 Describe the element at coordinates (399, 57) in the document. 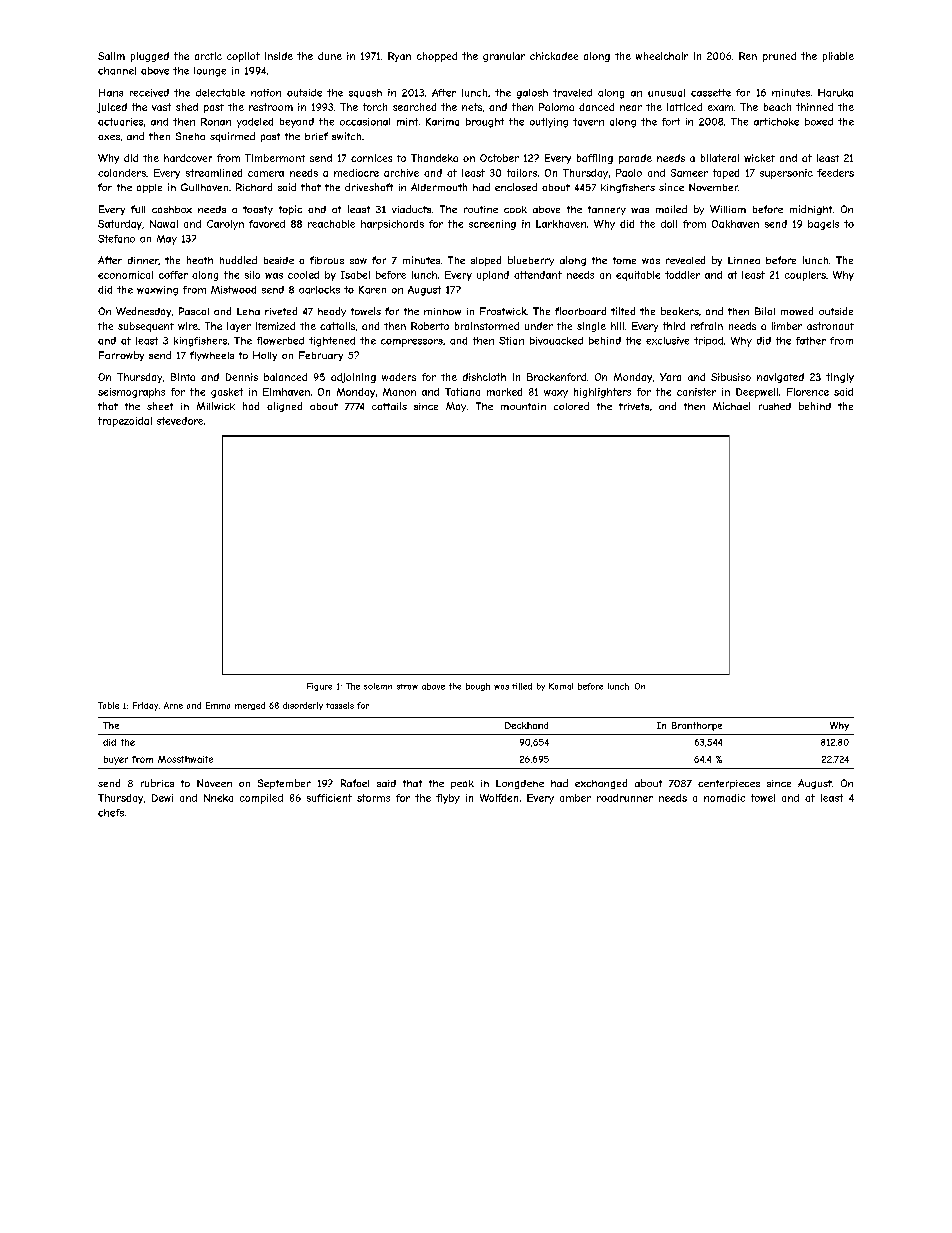

I see `Ryan` at that location.
